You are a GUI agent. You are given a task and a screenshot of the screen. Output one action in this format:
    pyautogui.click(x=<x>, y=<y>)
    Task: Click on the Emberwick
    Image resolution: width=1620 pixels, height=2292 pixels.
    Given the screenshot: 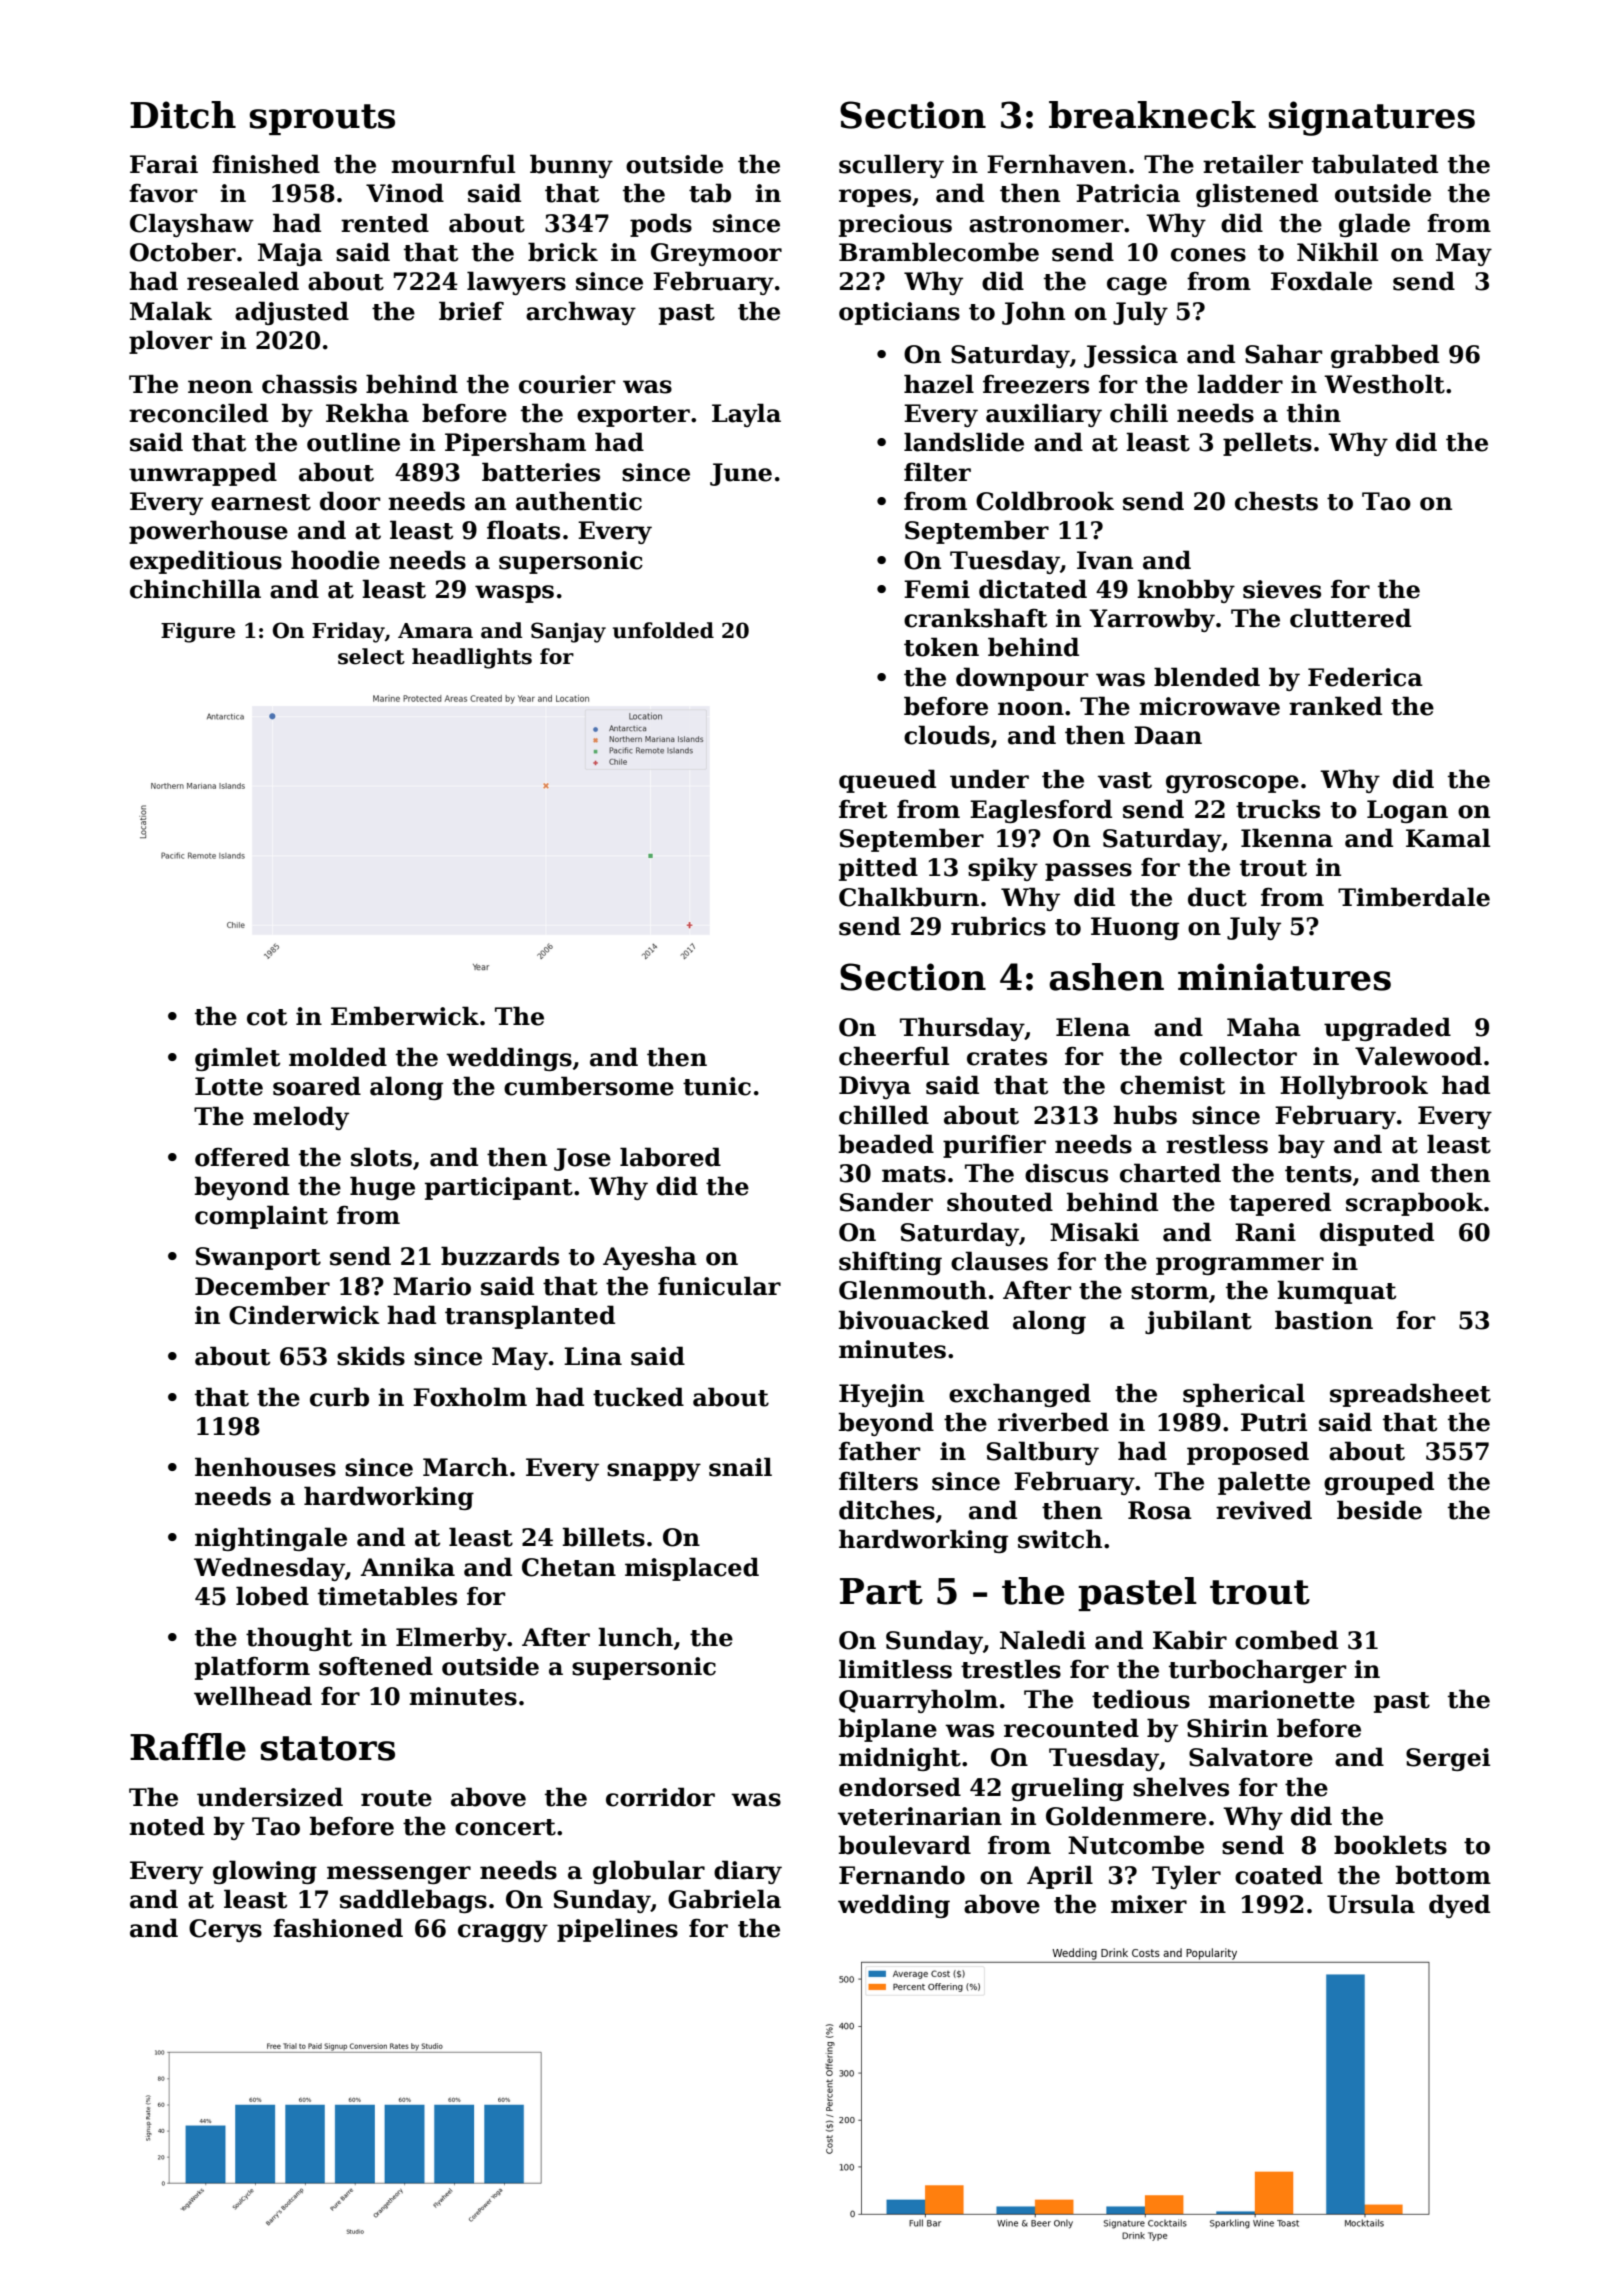 What is the action you would take?
    pyautogui.click(x=405, y=1016)
